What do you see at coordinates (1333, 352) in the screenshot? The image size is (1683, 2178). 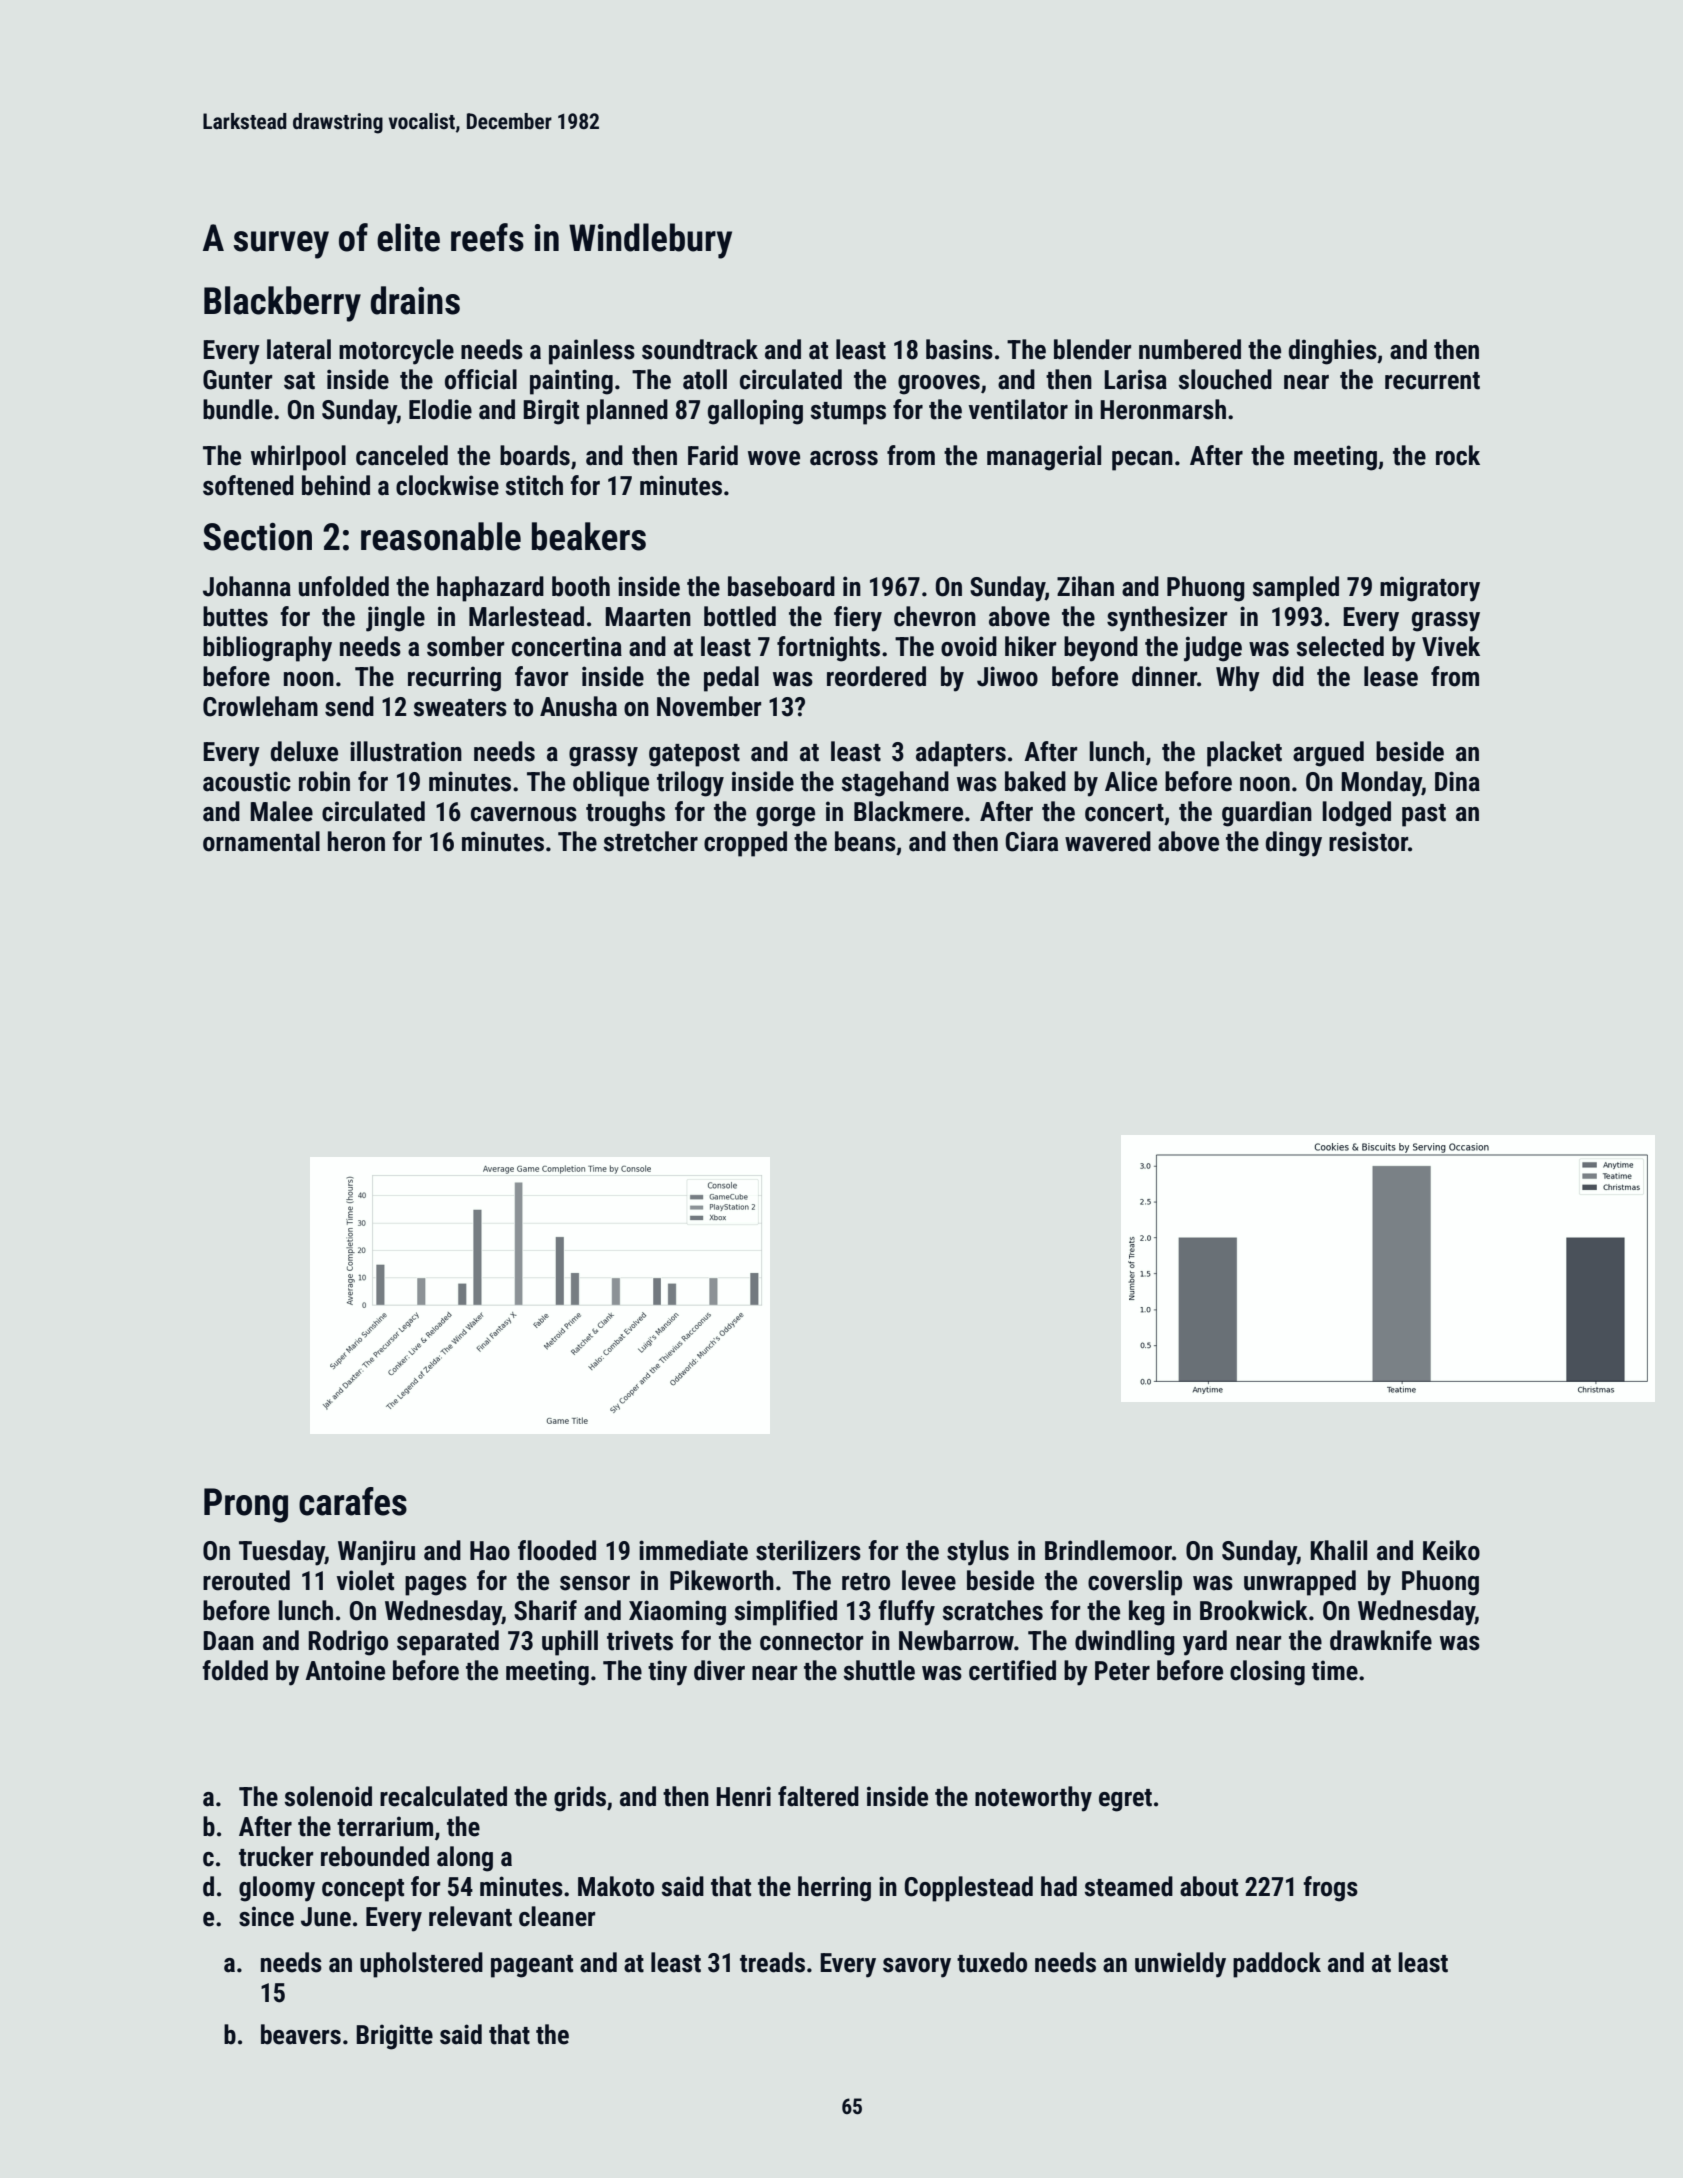 I see `dinghies` at bounding box center [1333, 352].
